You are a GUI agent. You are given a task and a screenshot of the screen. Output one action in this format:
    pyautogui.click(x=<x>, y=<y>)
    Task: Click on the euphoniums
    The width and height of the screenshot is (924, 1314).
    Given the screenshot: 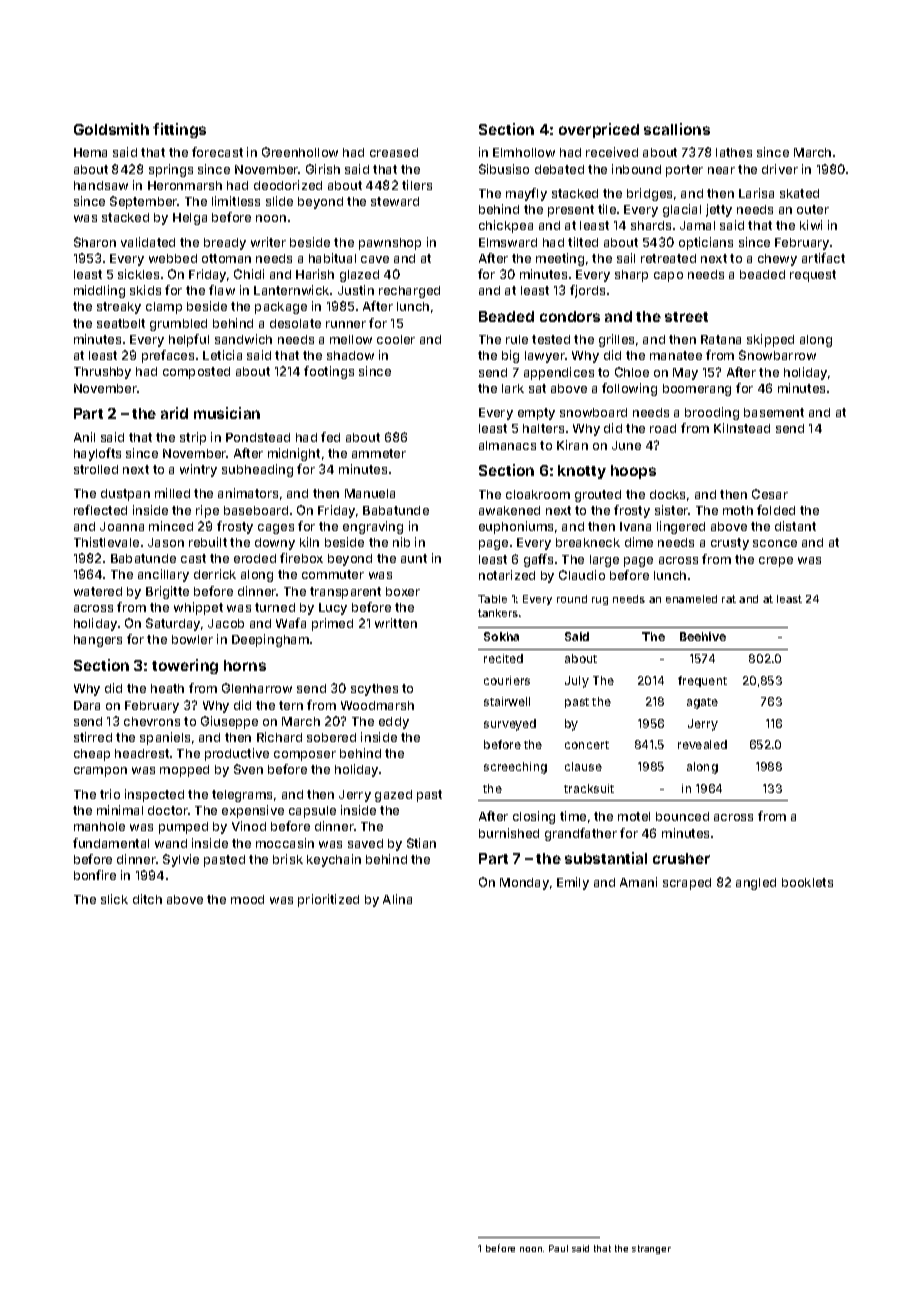 What is the action you would take?
    pyautogui.click(x=516, y=527)
